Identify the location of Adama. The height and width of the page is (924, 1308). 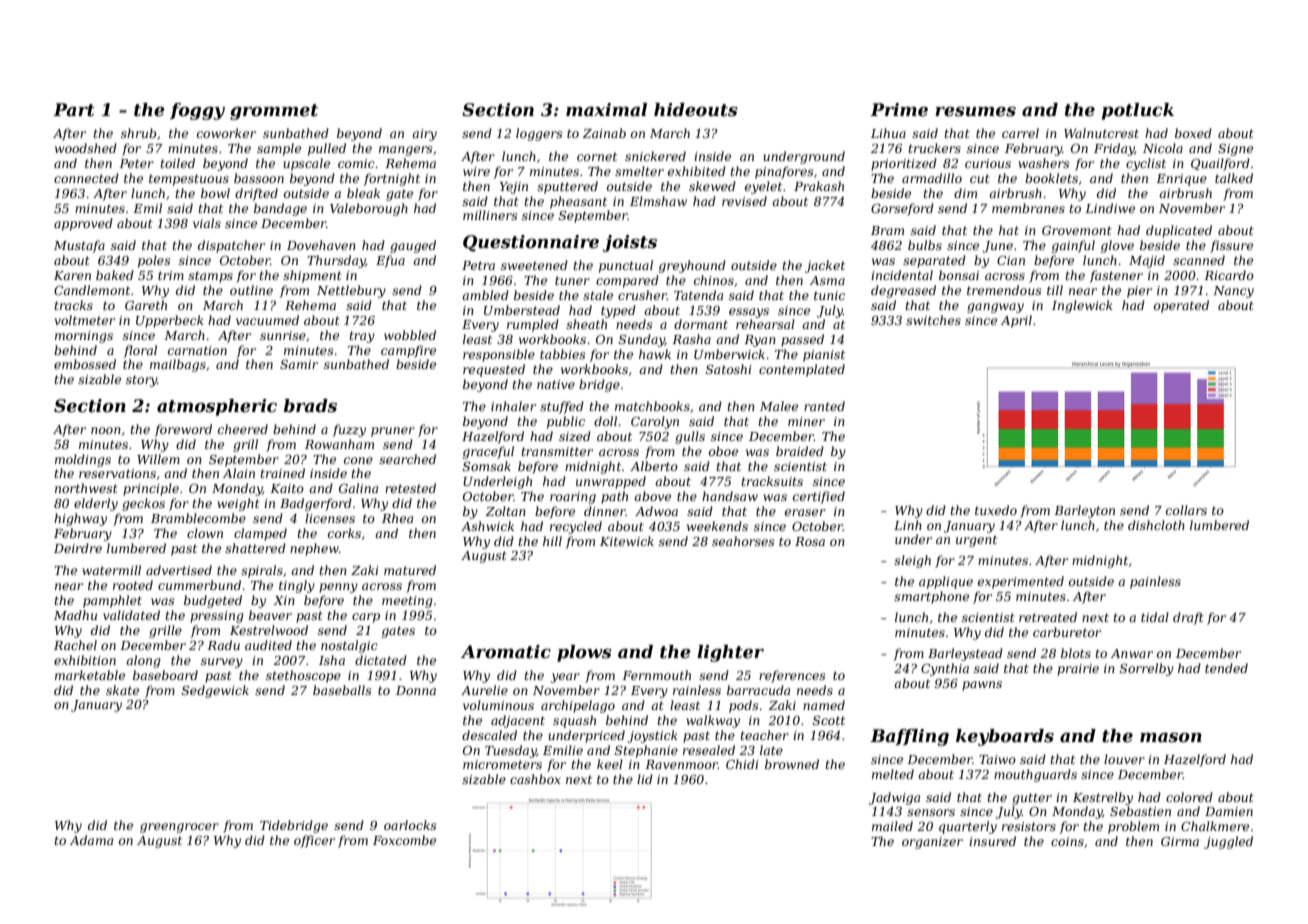
(91, 840).
